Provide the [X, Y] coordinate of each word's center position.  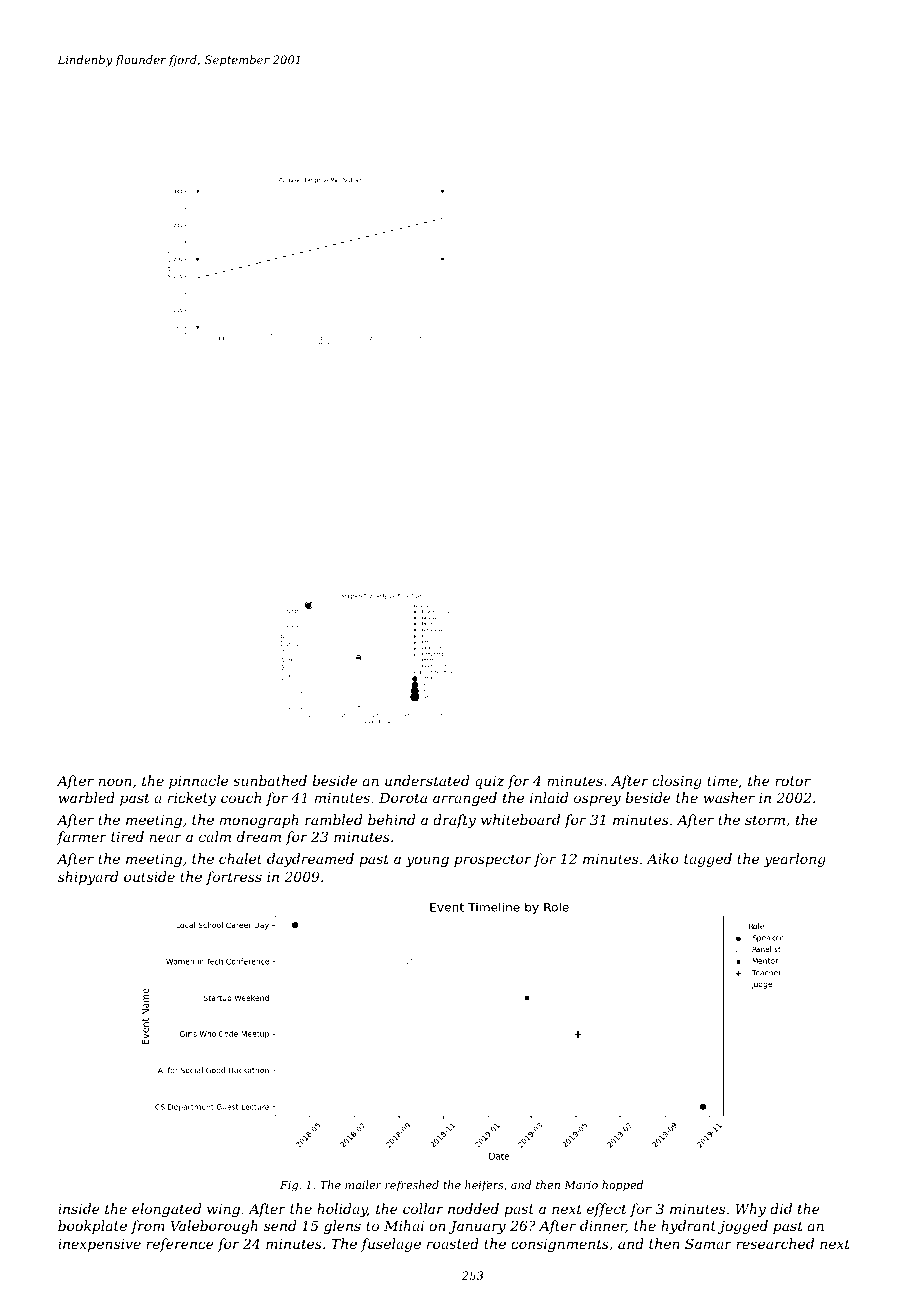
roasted [453, 1243]
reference [180, 1245]
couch [241, 797]
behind [391, 819]
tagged [708, 860]
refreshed [412, 1185]
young [427, 861]
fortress [234, 878]
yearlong [795, 860]
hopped [622, 1186]
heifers [484, 1185]
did [781, 1208]
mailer [363, 1184]
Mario [581, 1185]
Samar [708, 1243]
